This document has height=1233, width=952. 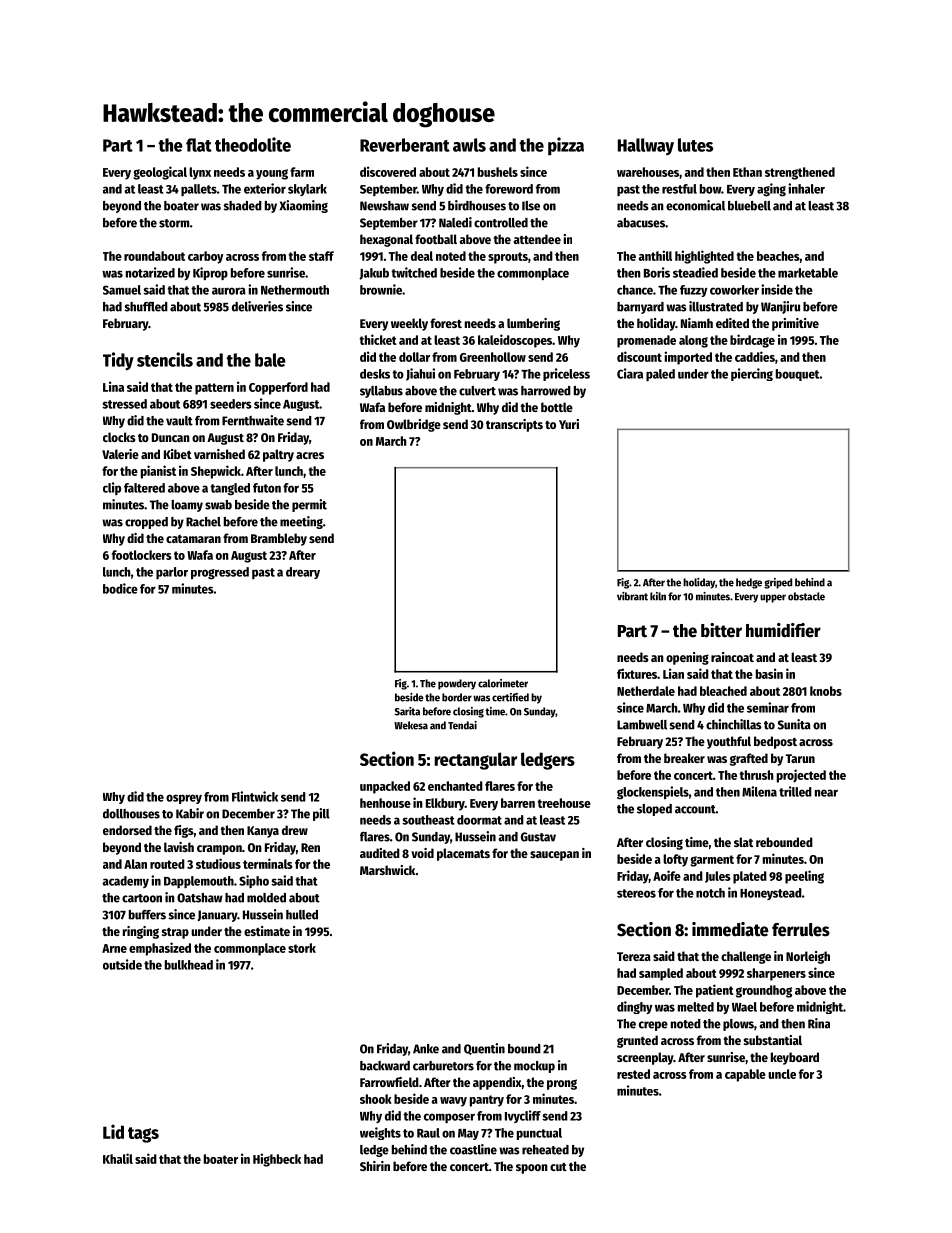 What do you see at coordinates (200, 173) in the document?
I see `lynx` at bounding box center [200, 173].
